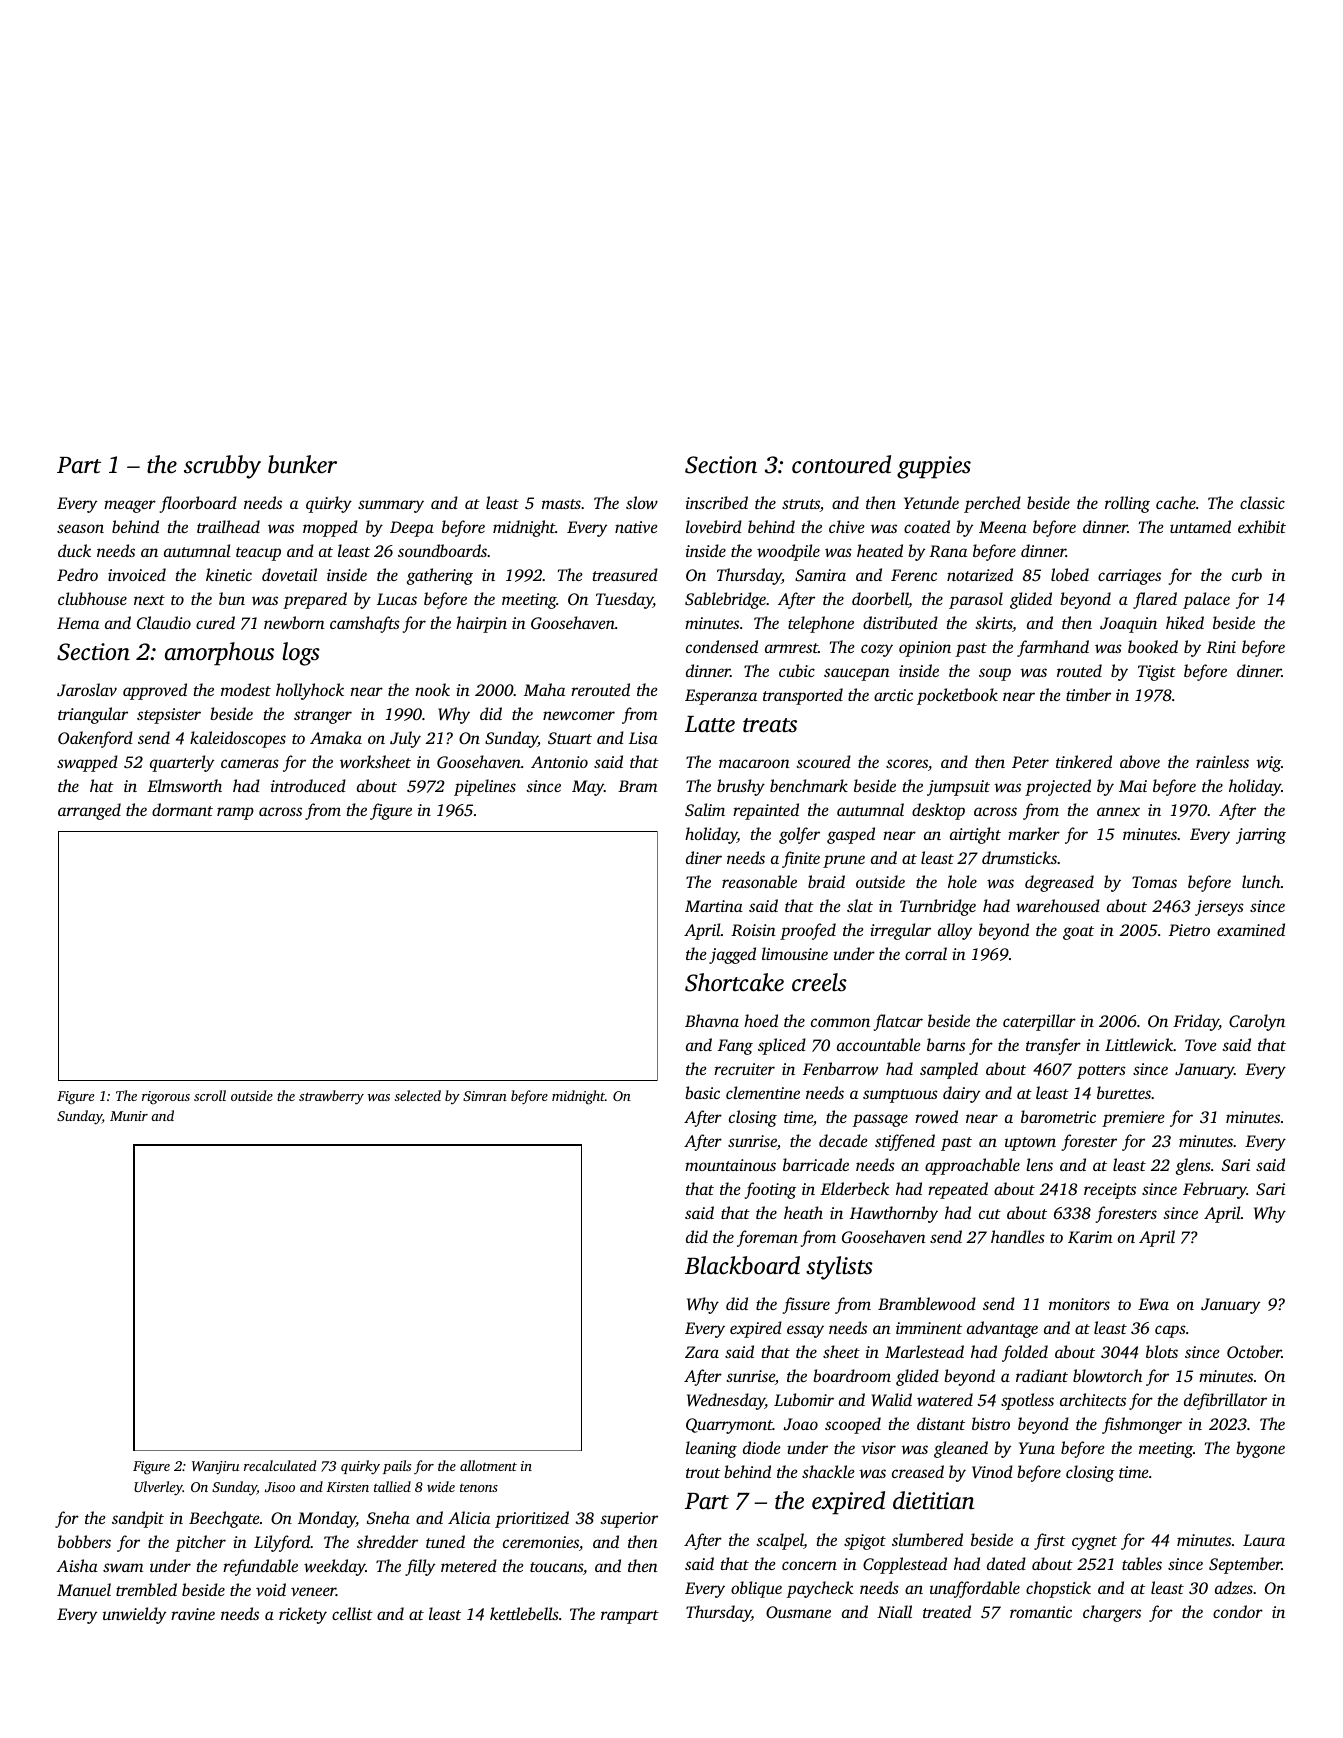 This page has height=1738, width=1343. I want to click on alloy, so click(955, 931).
